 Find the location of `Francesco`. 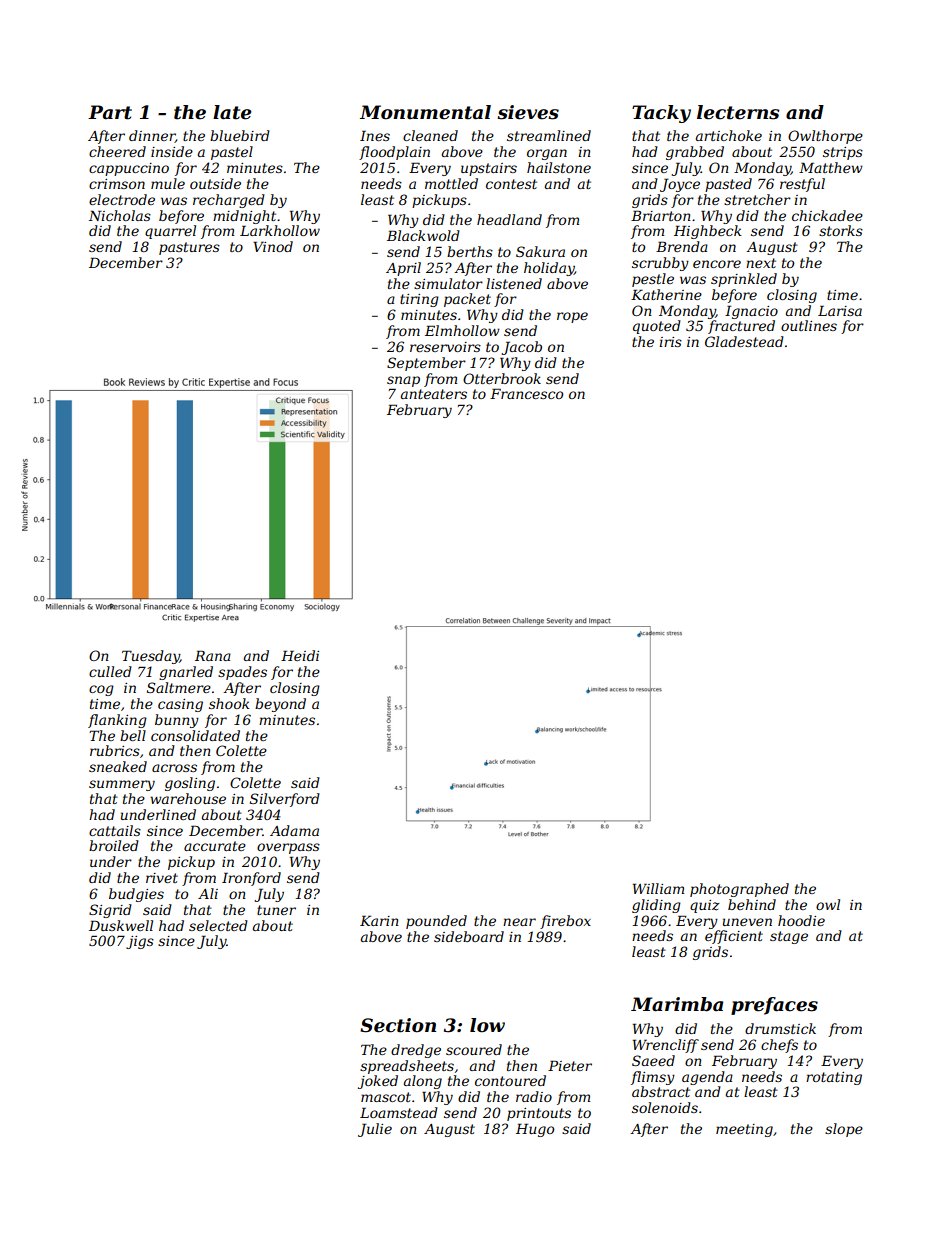

Francesco is located at coordinates (526, 393).
